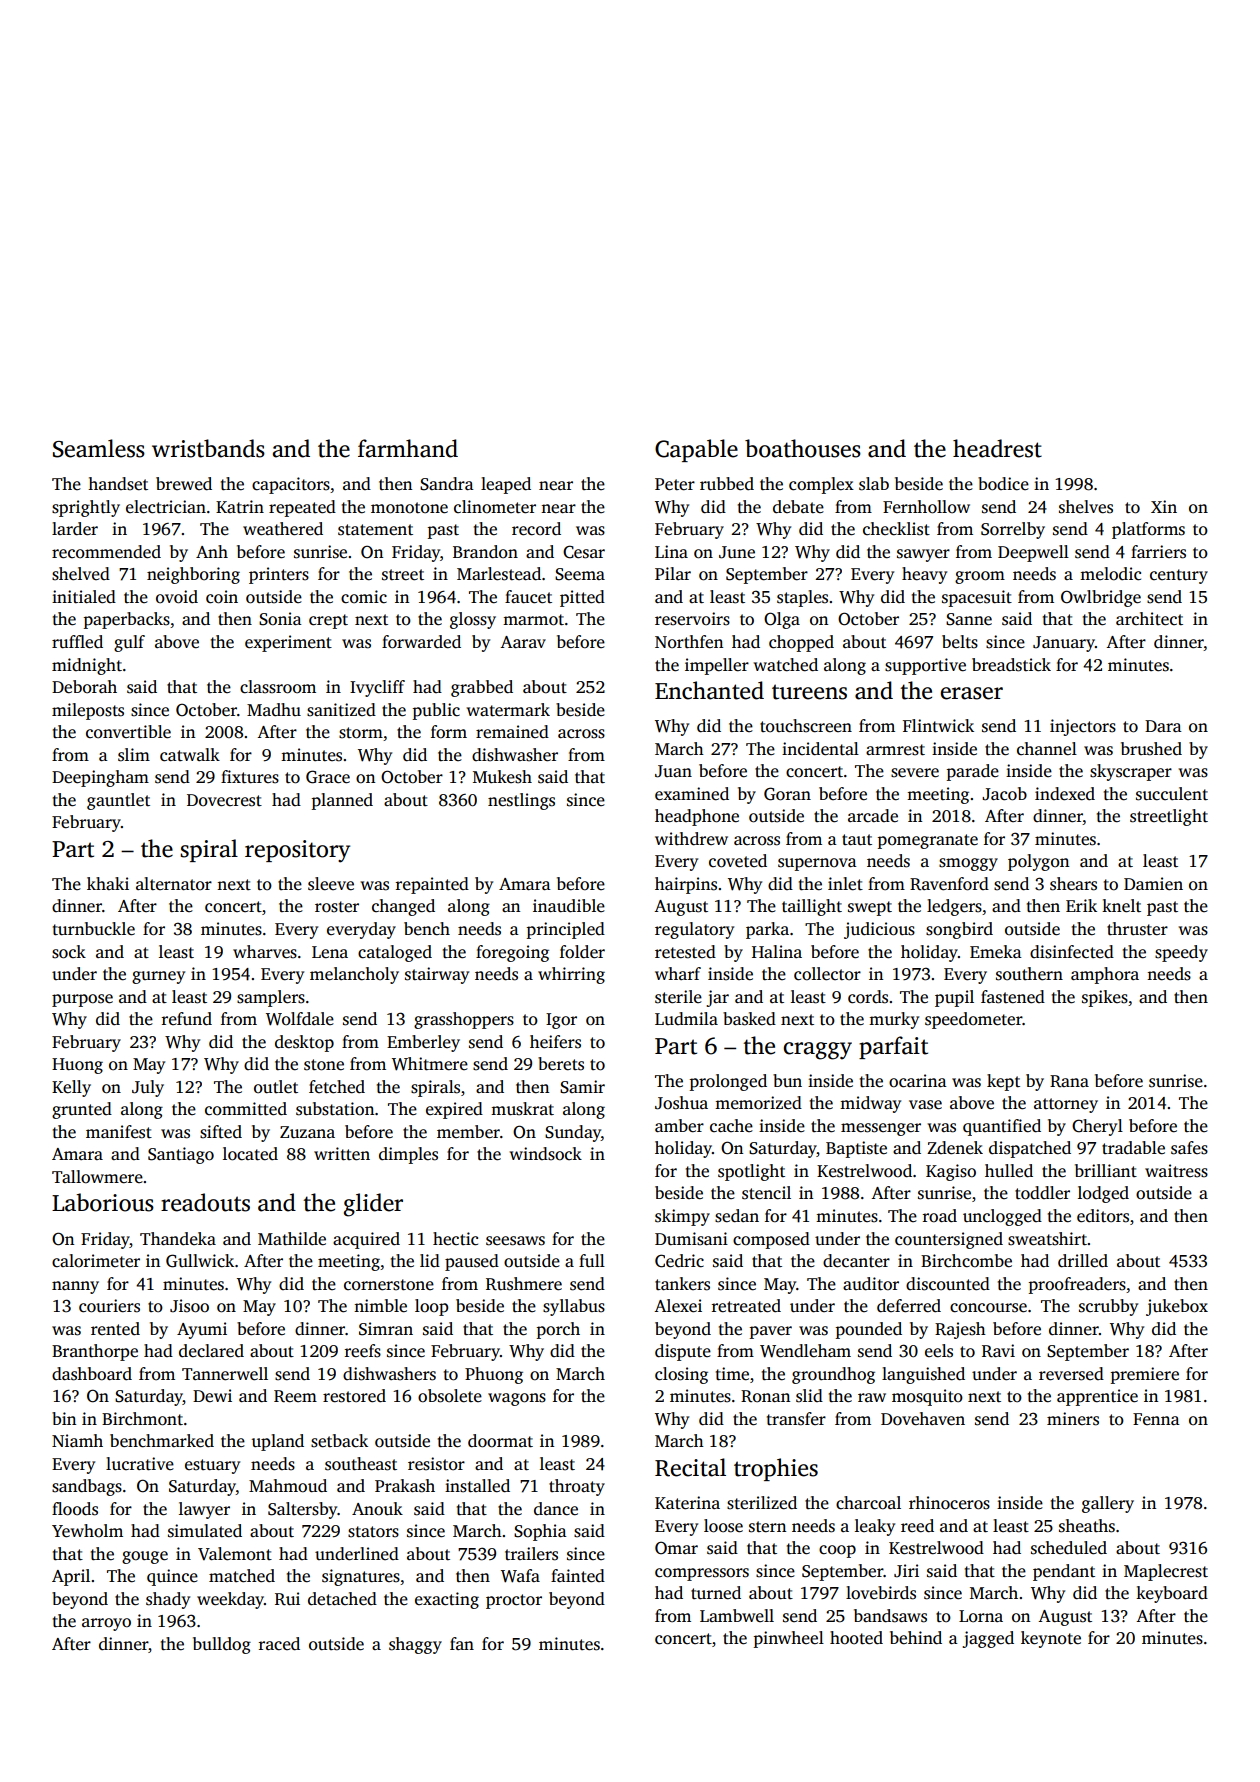 The height and width of the screenshot is (1782, 1260). Describe the element at coordinates (1073, 1419) in the screenshot. I see `miners` at that location.
